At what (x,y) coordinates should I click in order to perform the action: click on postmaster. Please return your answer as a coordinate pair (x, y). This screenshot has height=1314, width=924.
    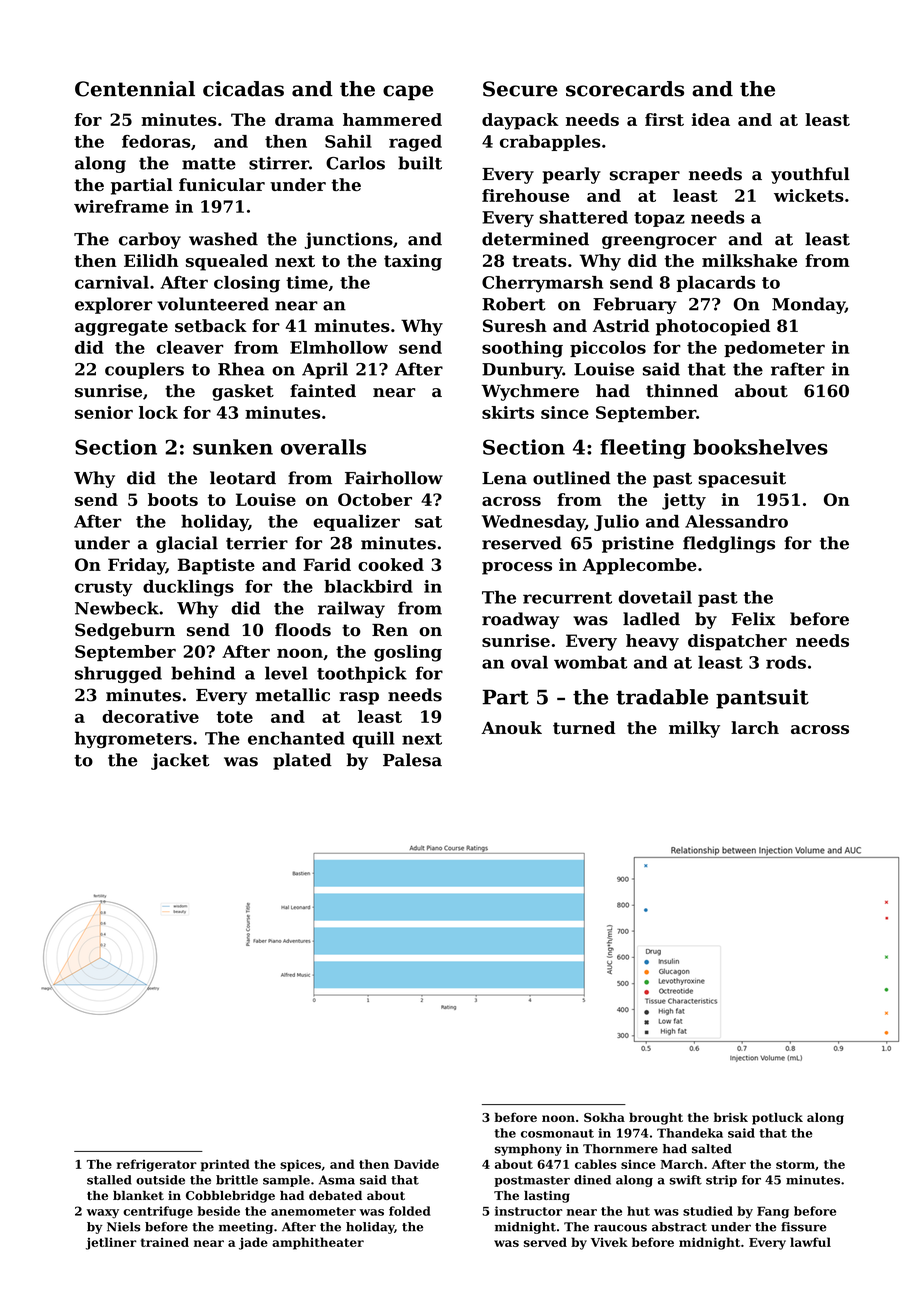
    Looking at the image, I should click on (532, 1181).
